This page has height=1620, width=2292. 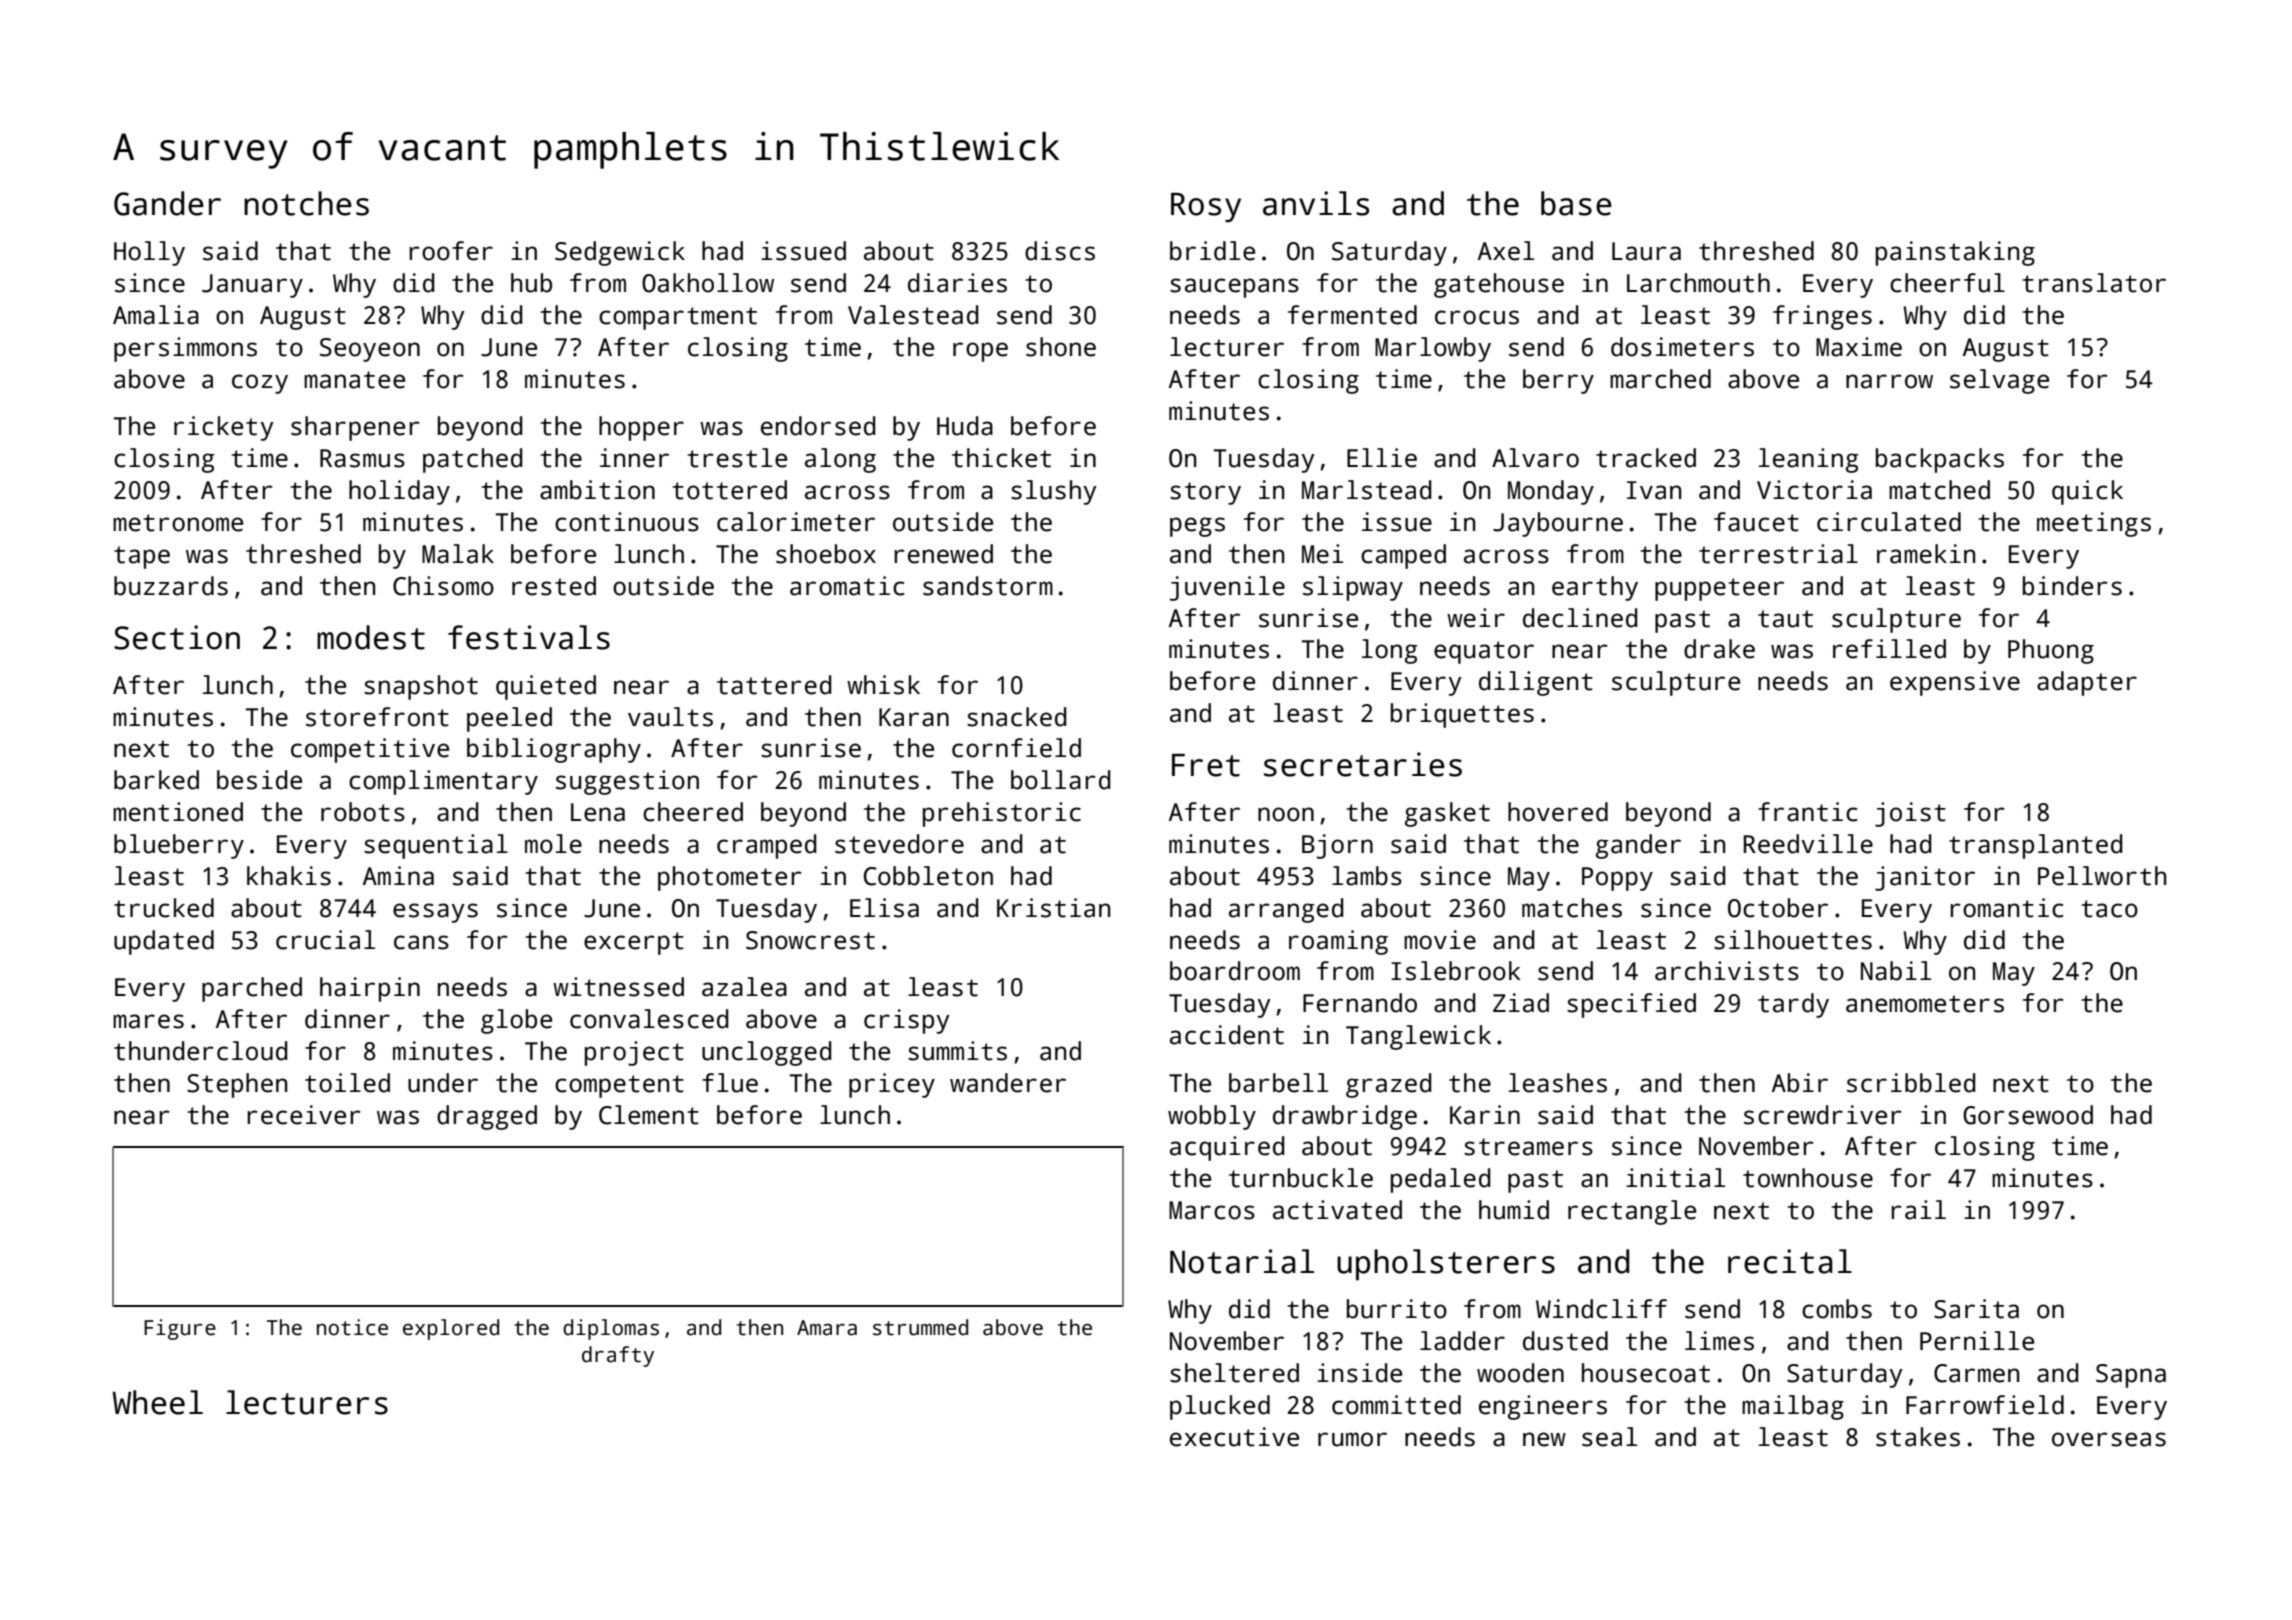 I want to click on essays, so click(x=435, y=913).
